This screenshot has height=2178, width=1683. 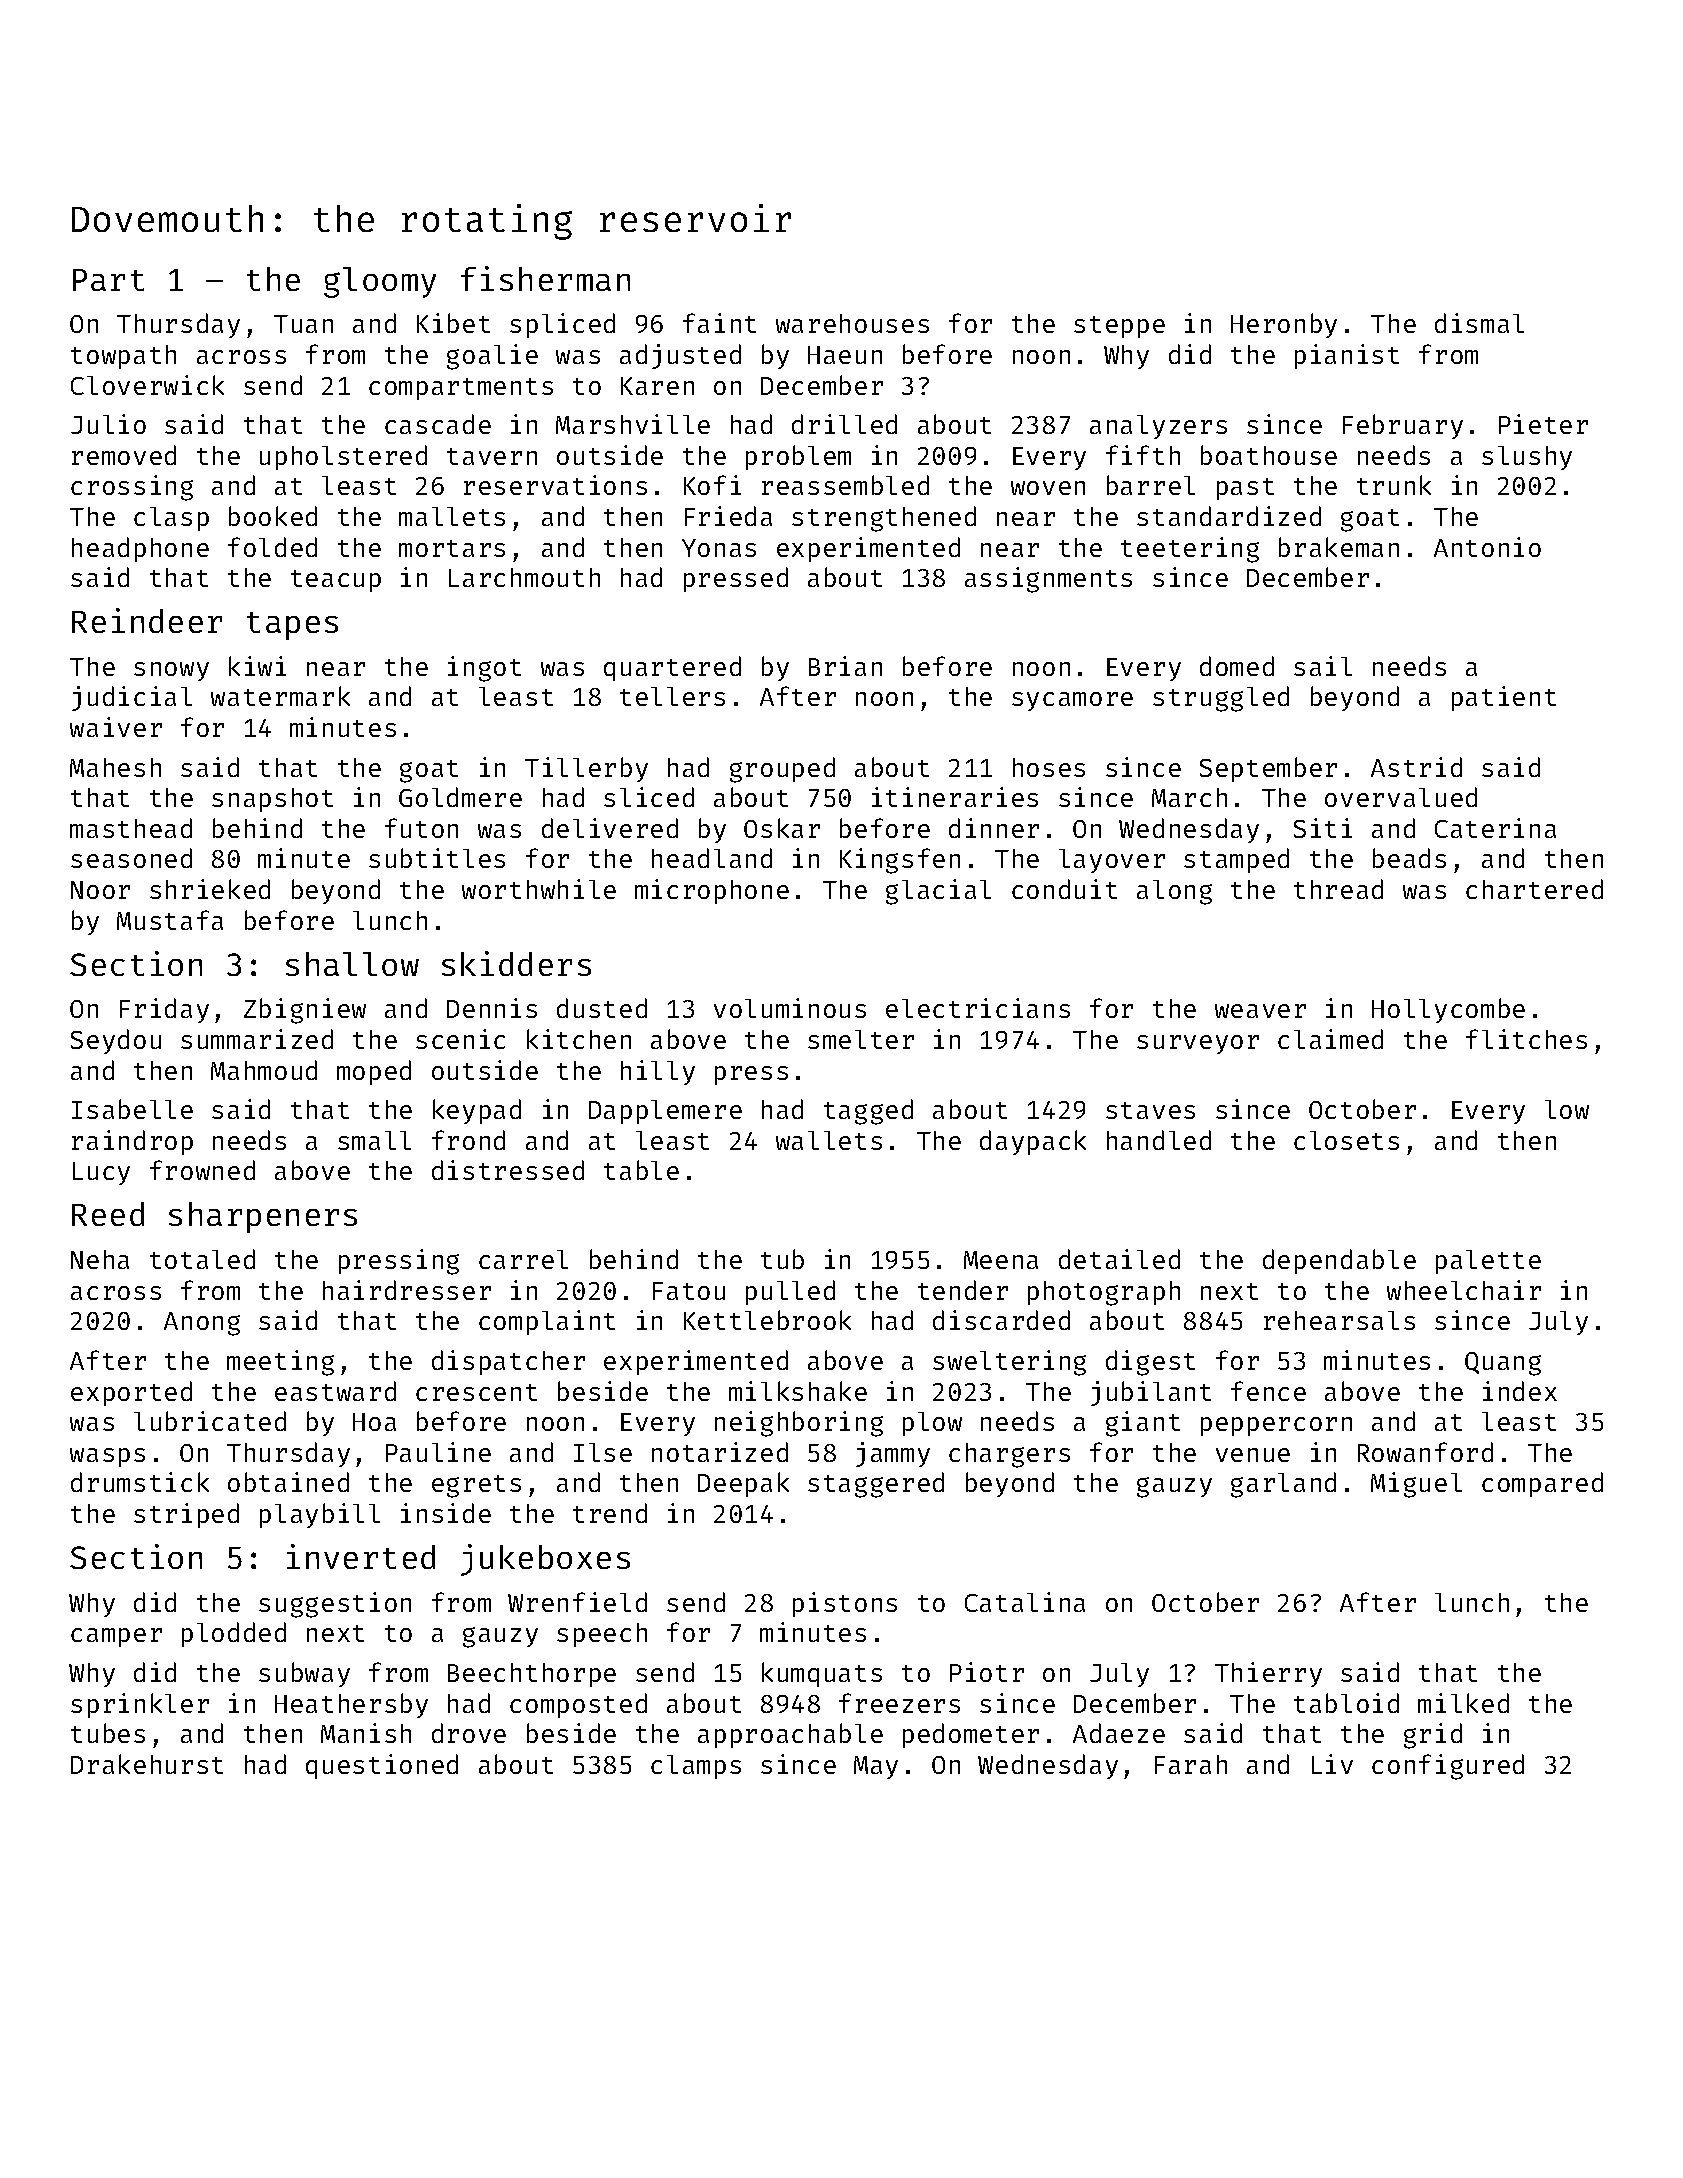 I want to click on fisherman, so click(x=545, y=278).
